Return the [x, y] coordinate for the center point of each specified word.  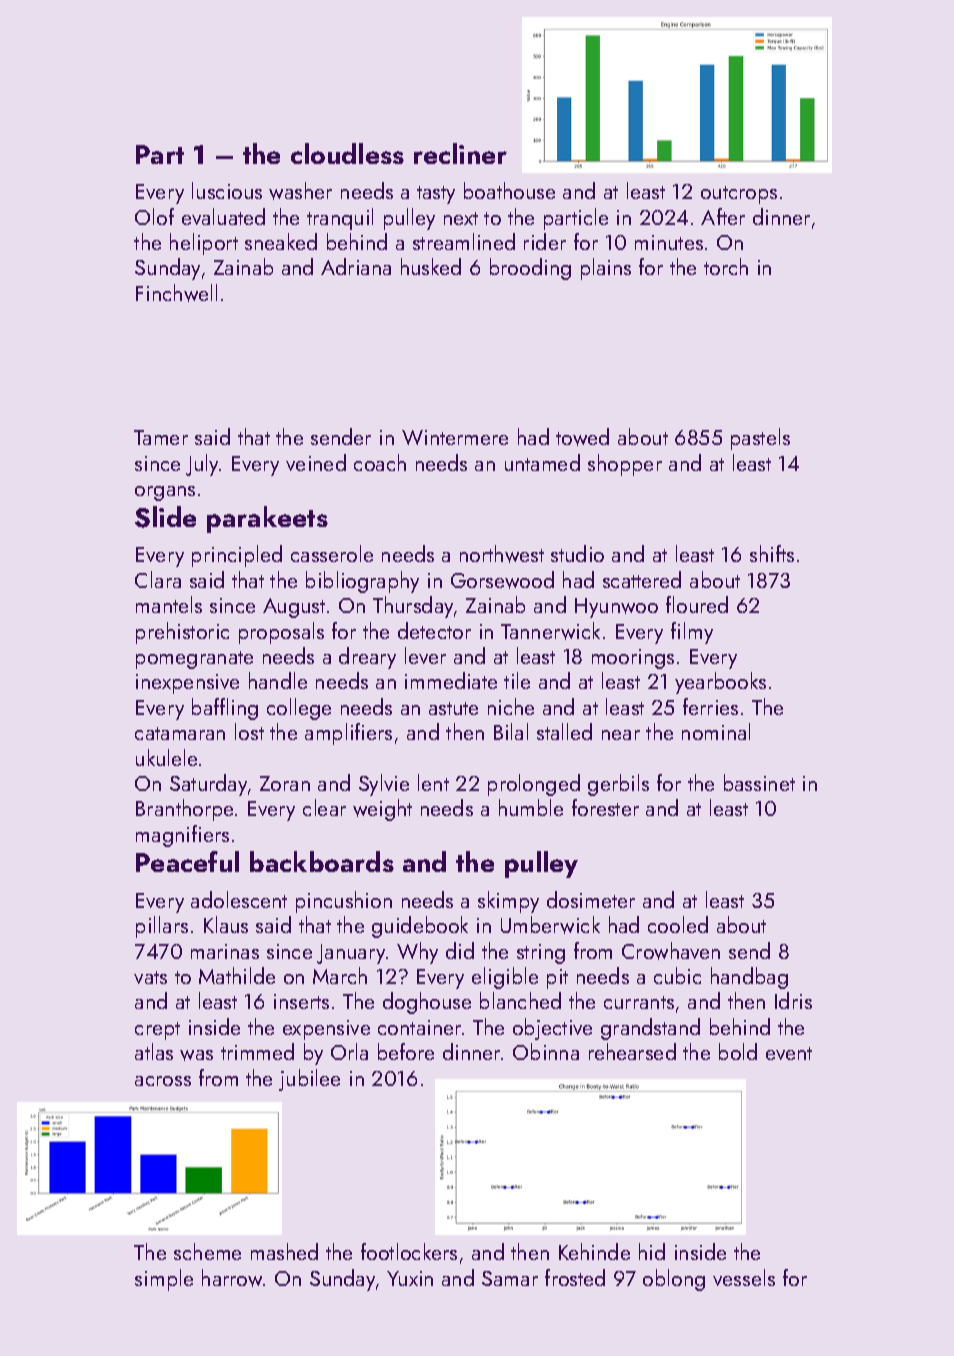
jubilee [309, 1080]
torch [726, 266]
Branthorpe [184, 810]
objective [552, 1029]
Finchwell [176, 293]
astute [453, 708]
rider [545, 241]
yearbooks [720, 683]
